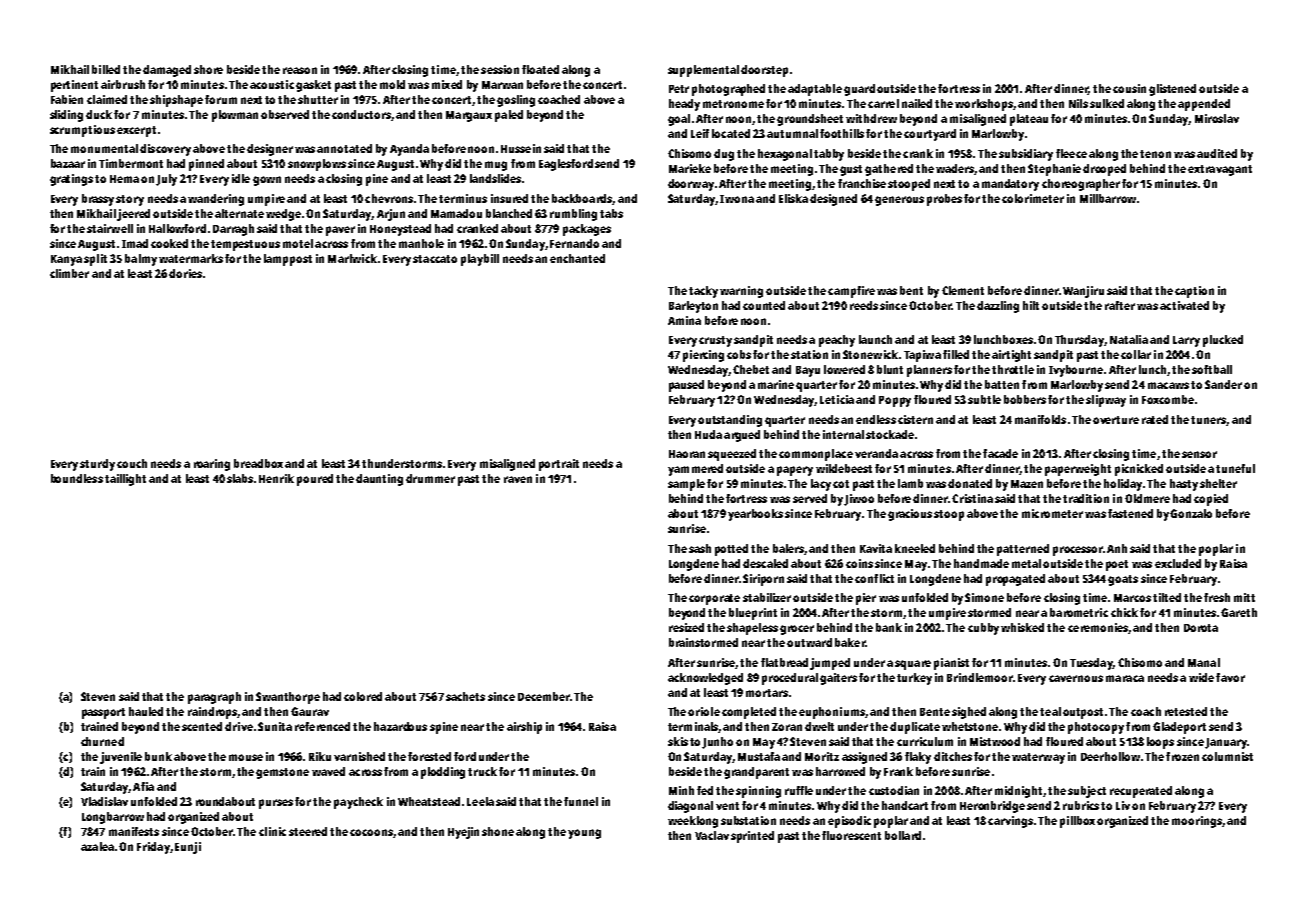 The image size is (1308, 924). Describe the element at coordinates (77, 478) in the page. I see `boundless` at that location.
